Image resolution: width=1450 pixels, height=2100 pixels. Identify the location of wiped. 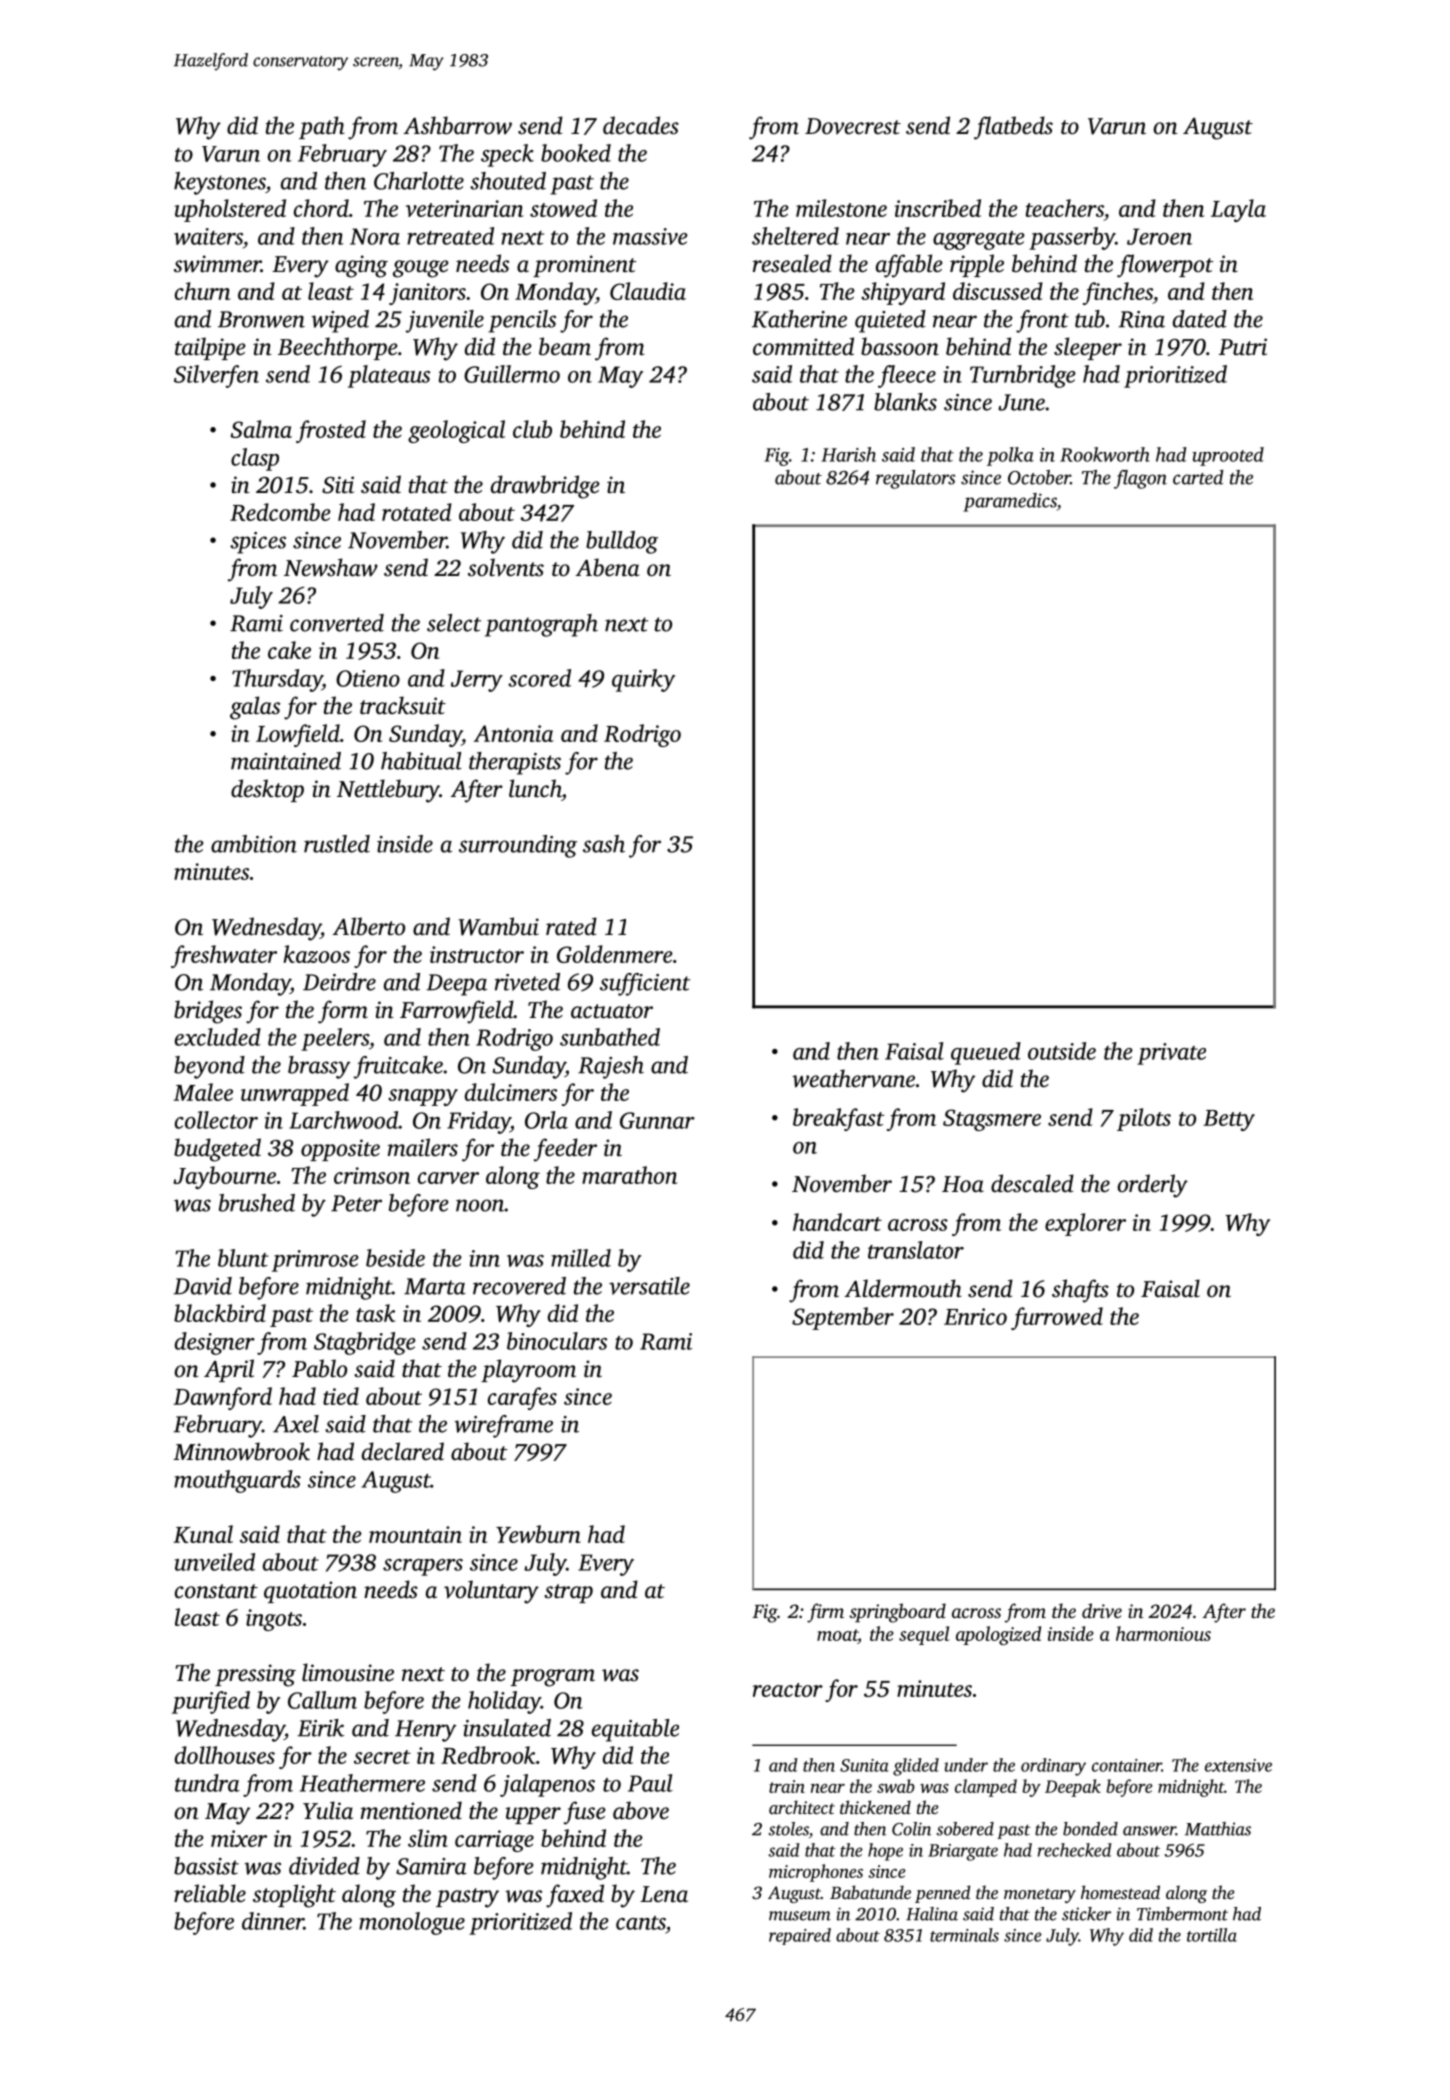
(340, 321).
